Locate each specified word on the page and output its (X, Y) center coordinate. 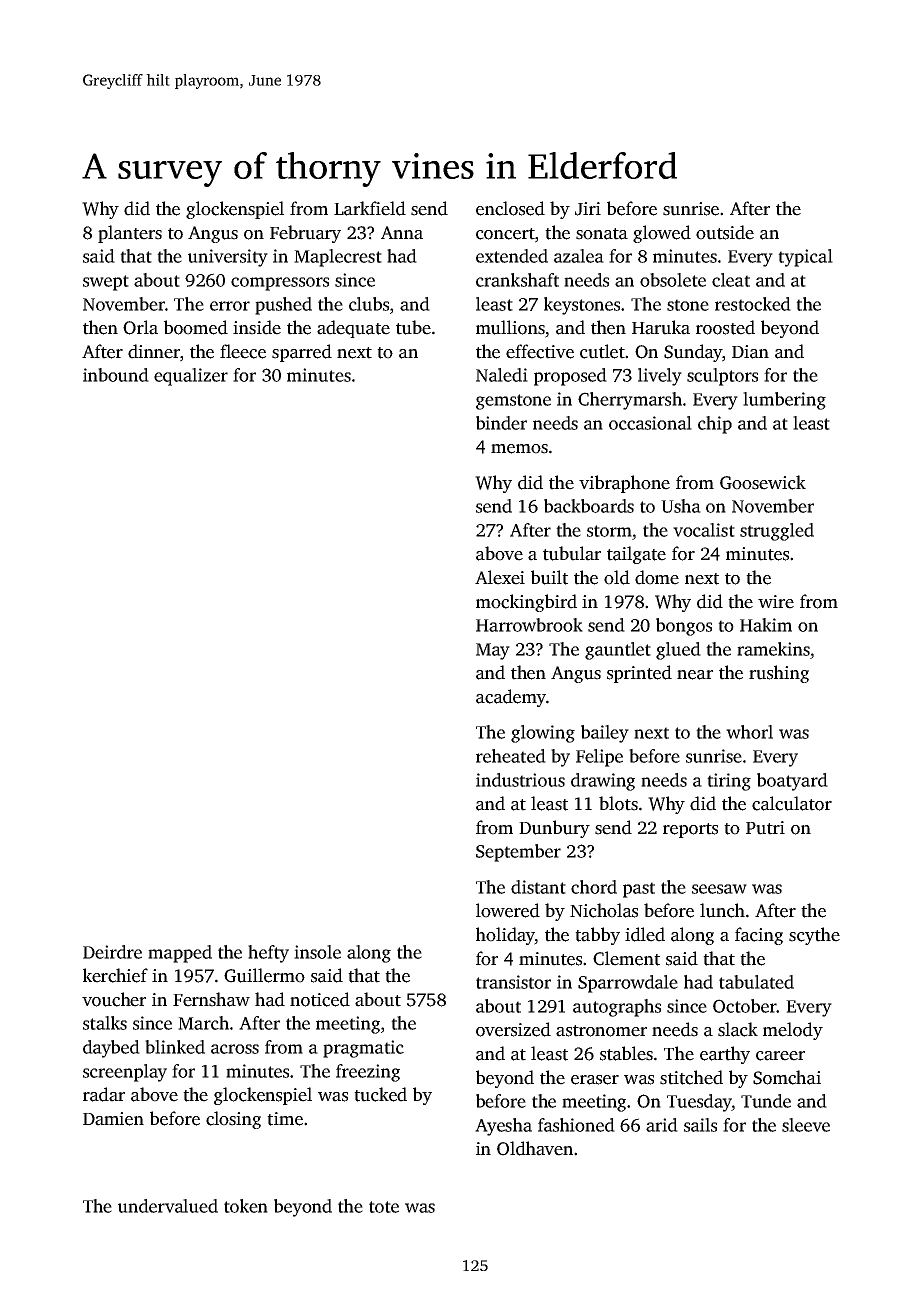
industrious (520, 780)
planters (130, 234)
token (246, 1206)
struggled (777, 532)
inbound (116, 375)
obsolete (673, 280)
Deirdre (112, 952)
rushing (779, 674)
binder (501, 423)
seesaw (719, 889)
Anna (402, 233)
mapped (180, 954)
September (518, 853)
